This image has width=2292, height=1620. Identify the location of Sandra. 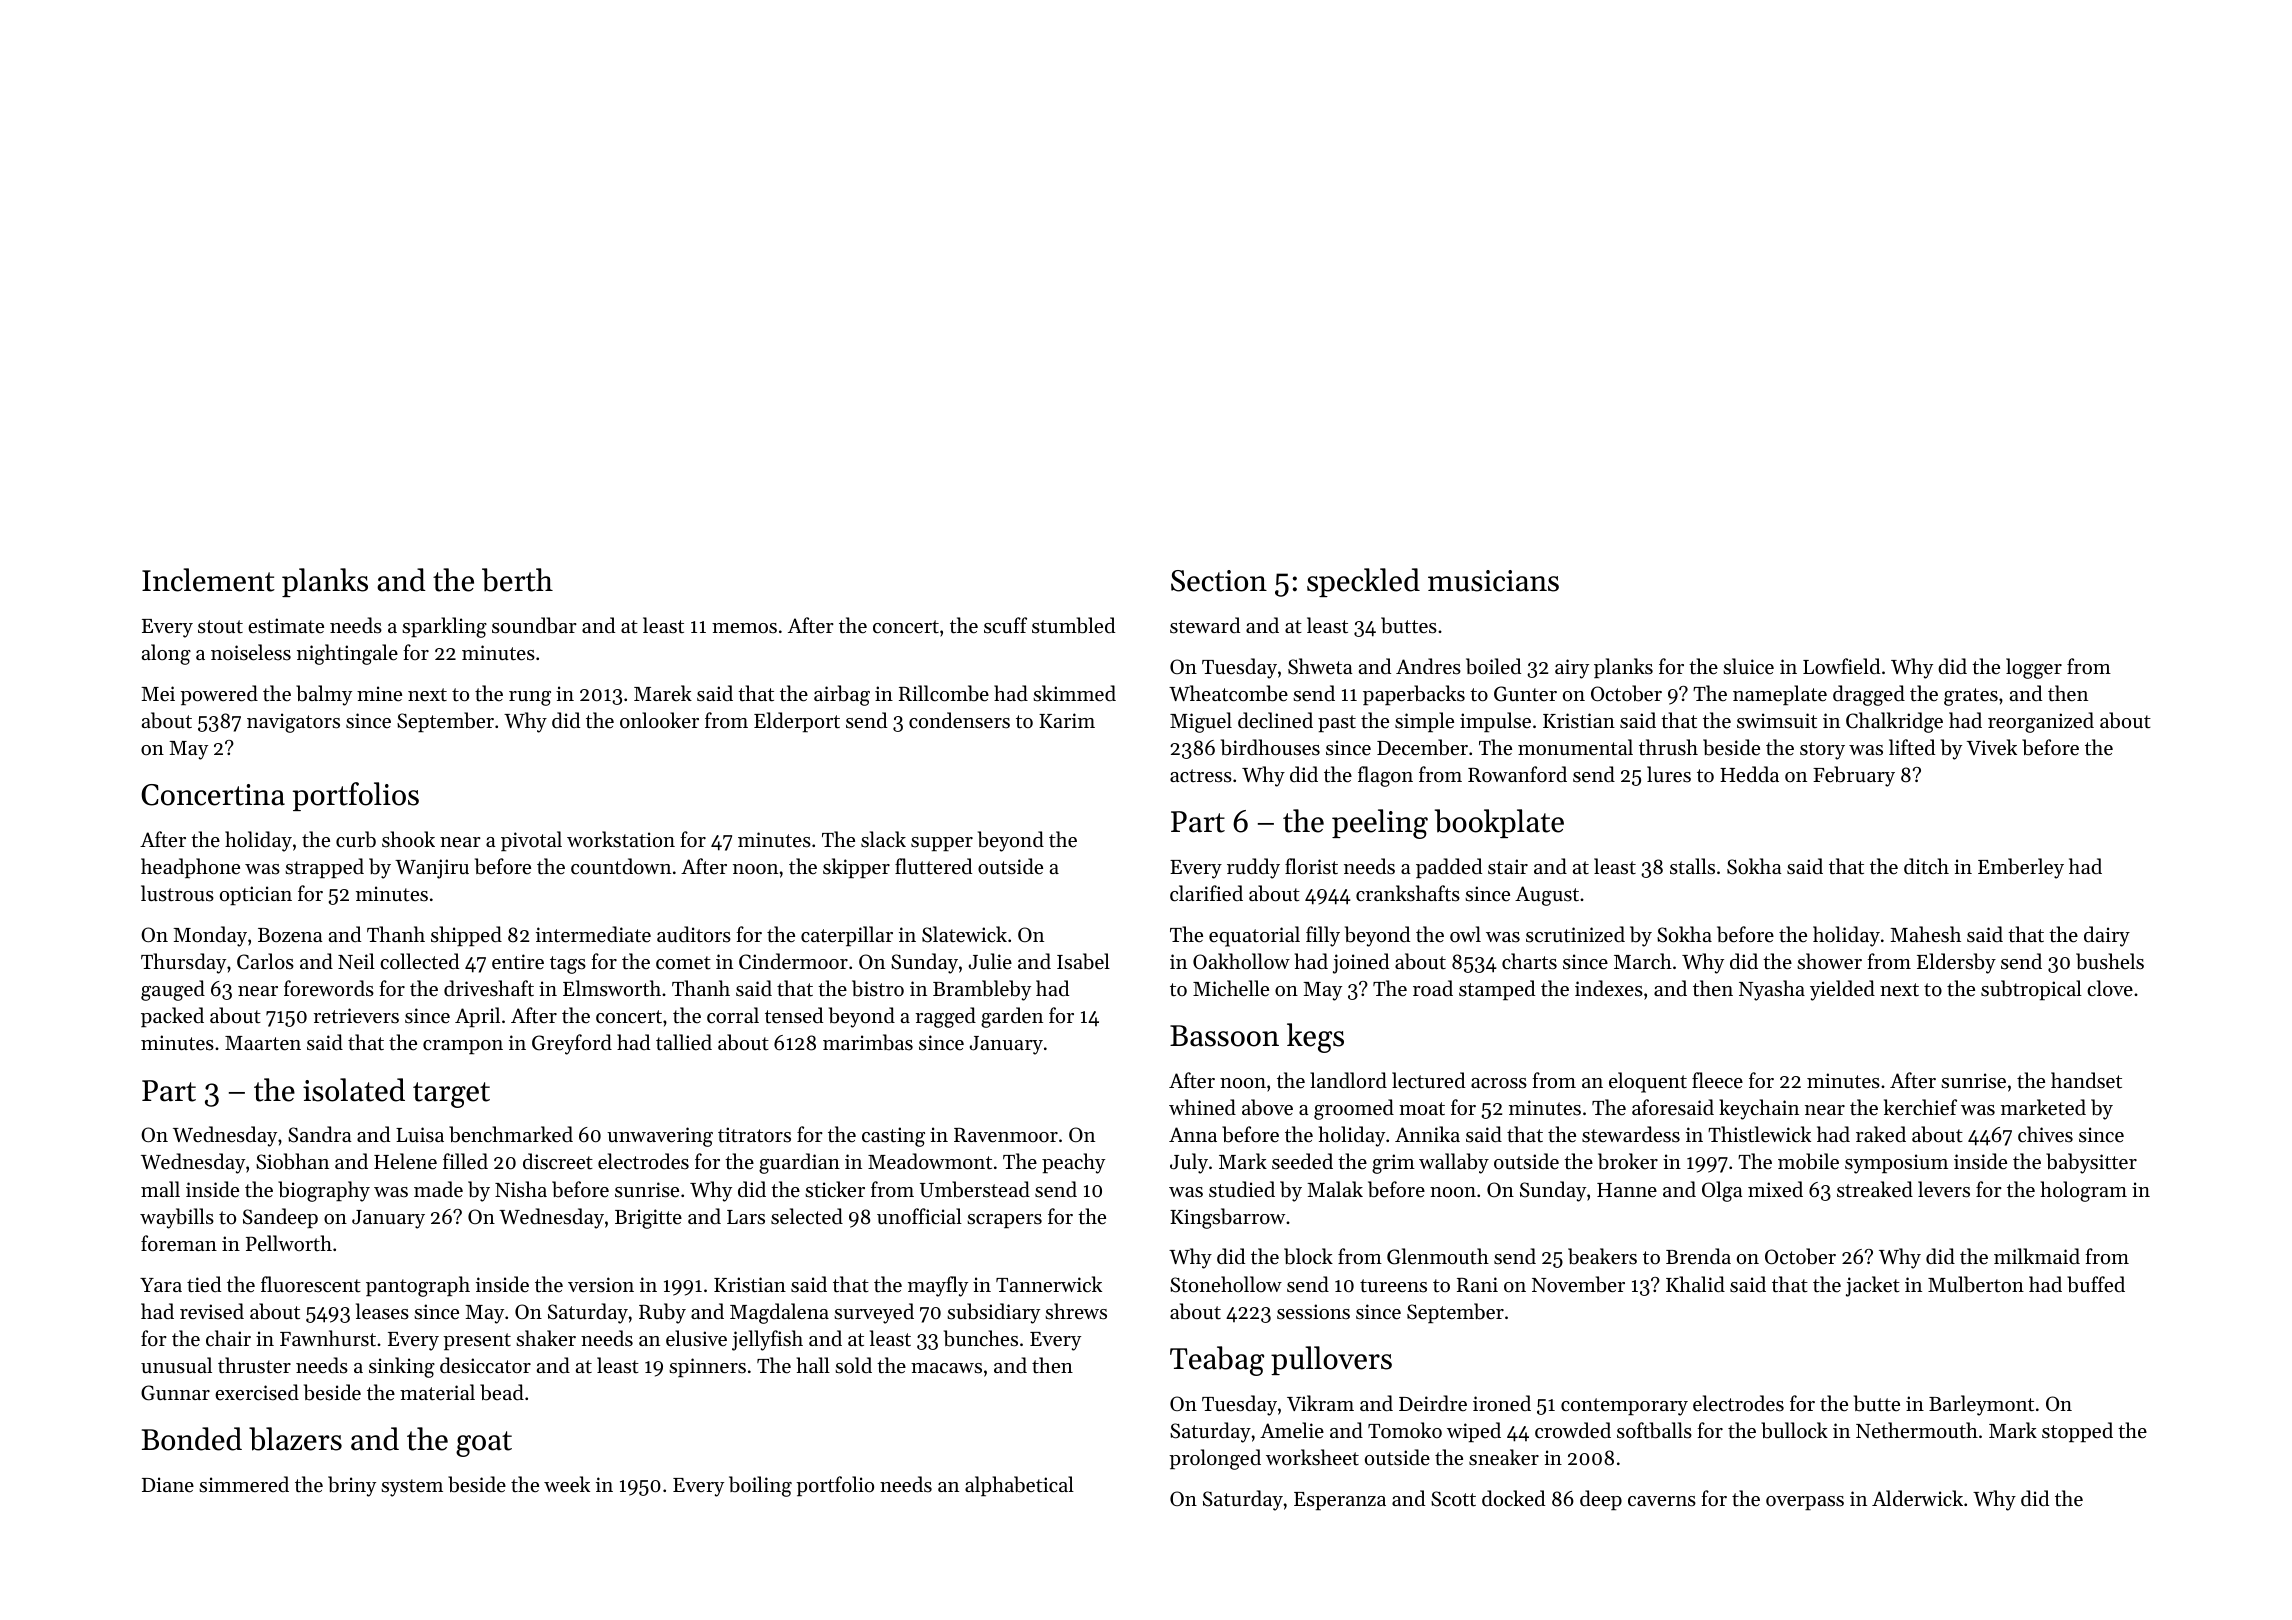
(320, 1134).
